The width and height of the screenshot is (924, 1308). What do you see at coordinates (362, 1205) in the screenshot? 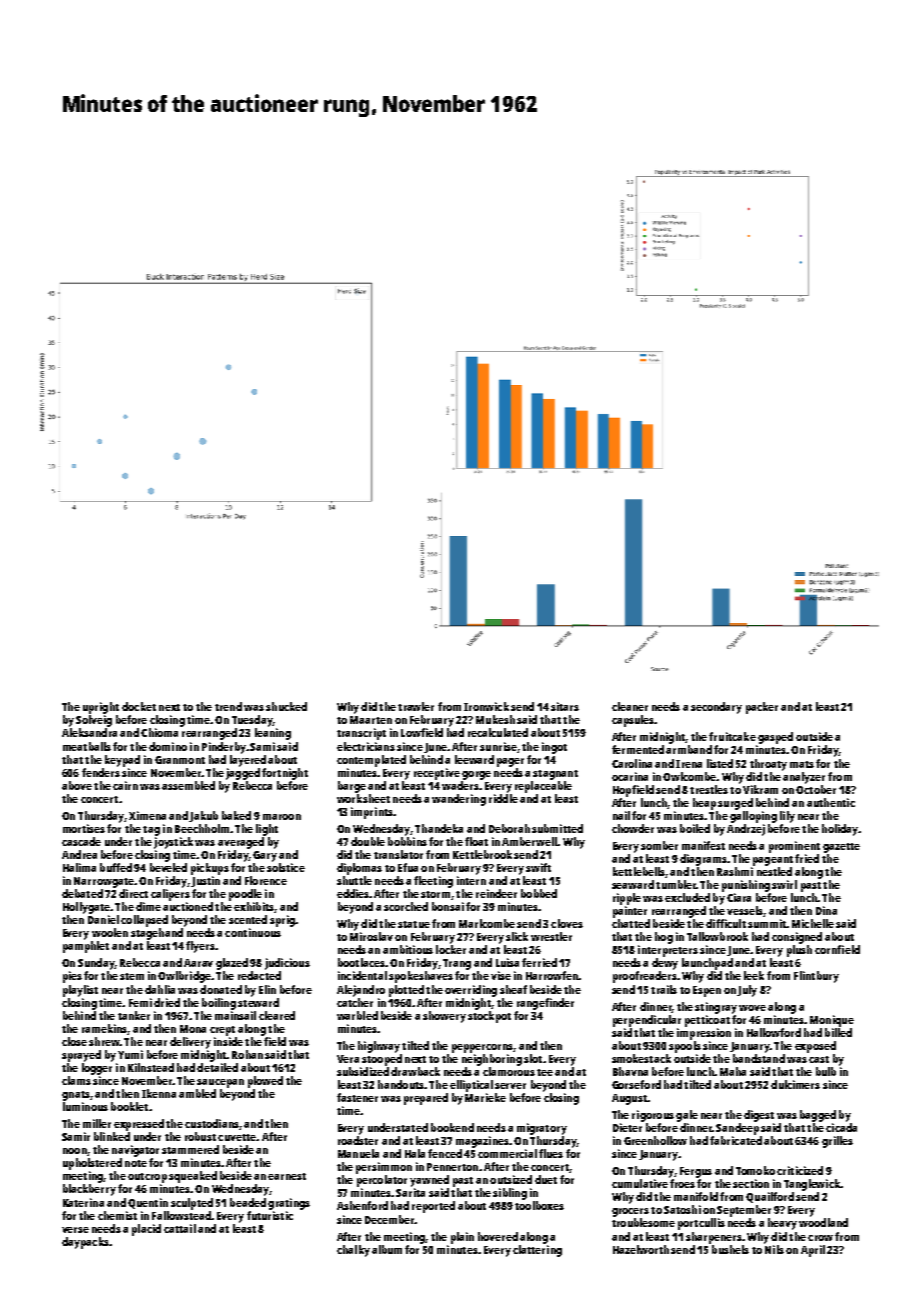
I see `Ashenford` at bounding box center [362, 1205].
